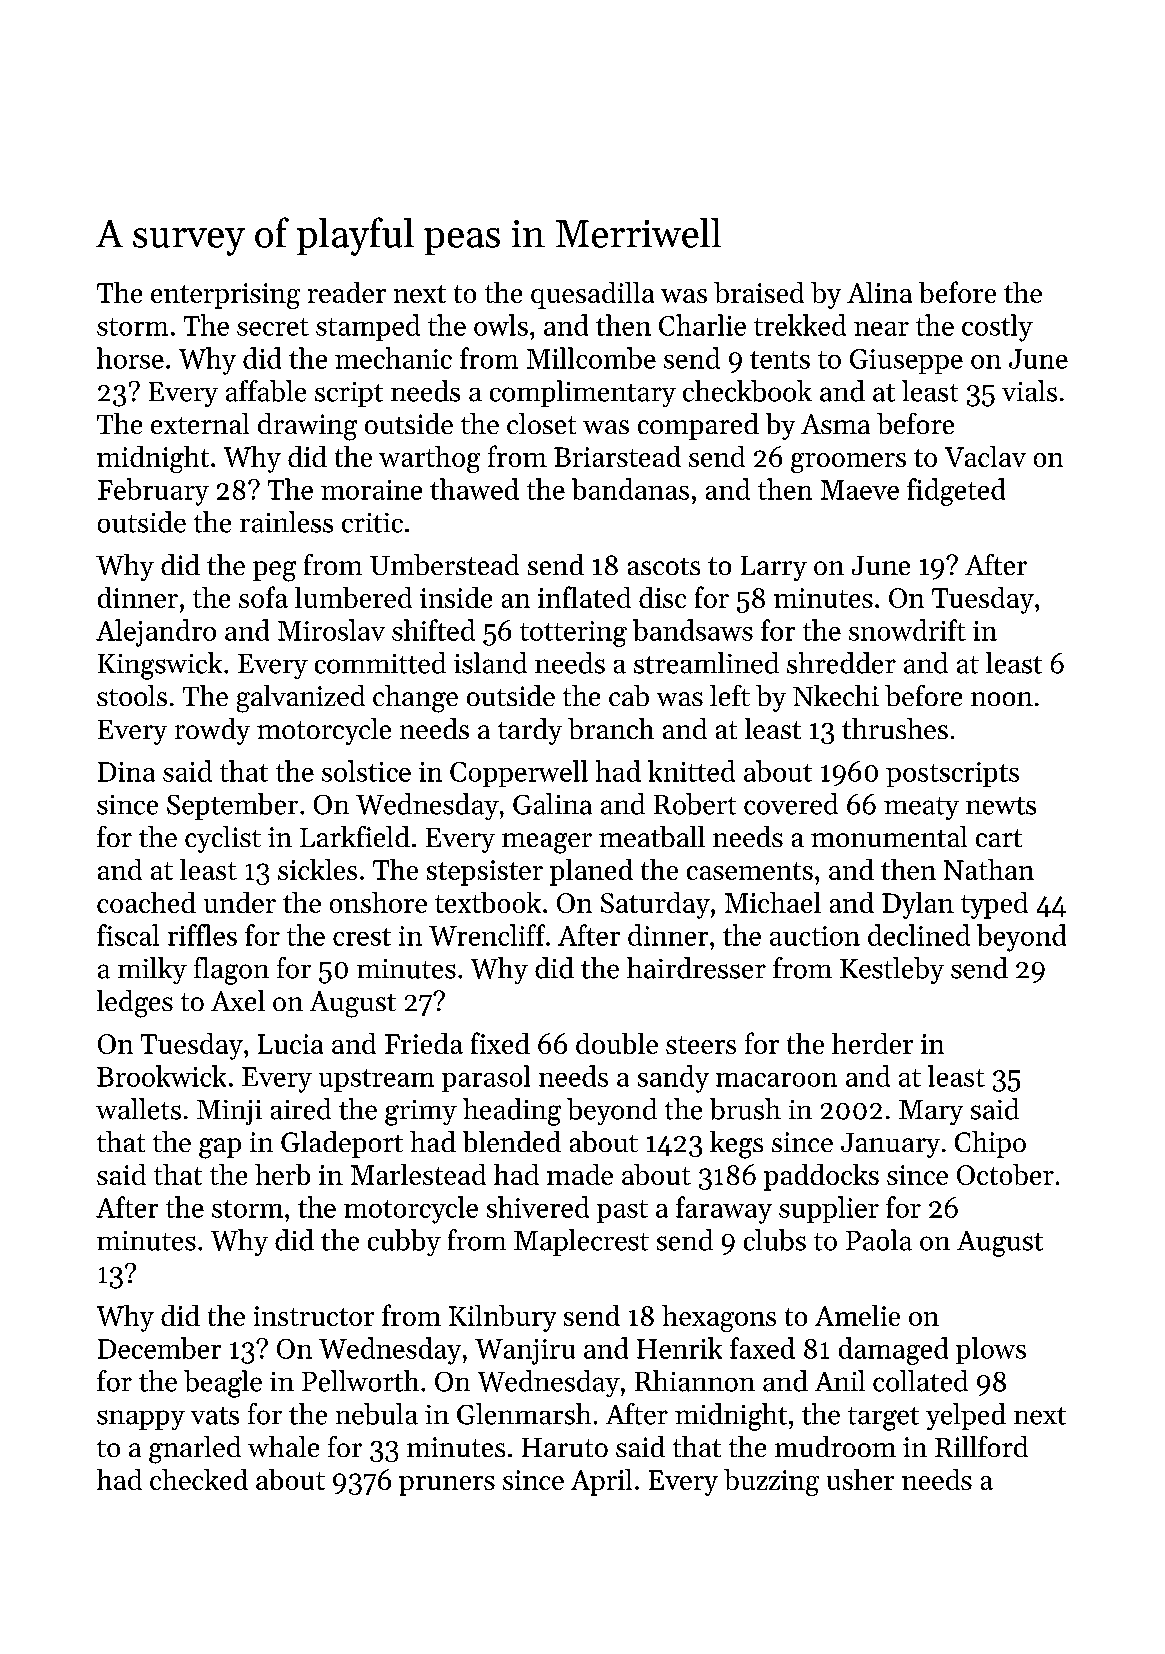  Describe the element at coordinates (730, 695) in the image. I see `left` at that location.
